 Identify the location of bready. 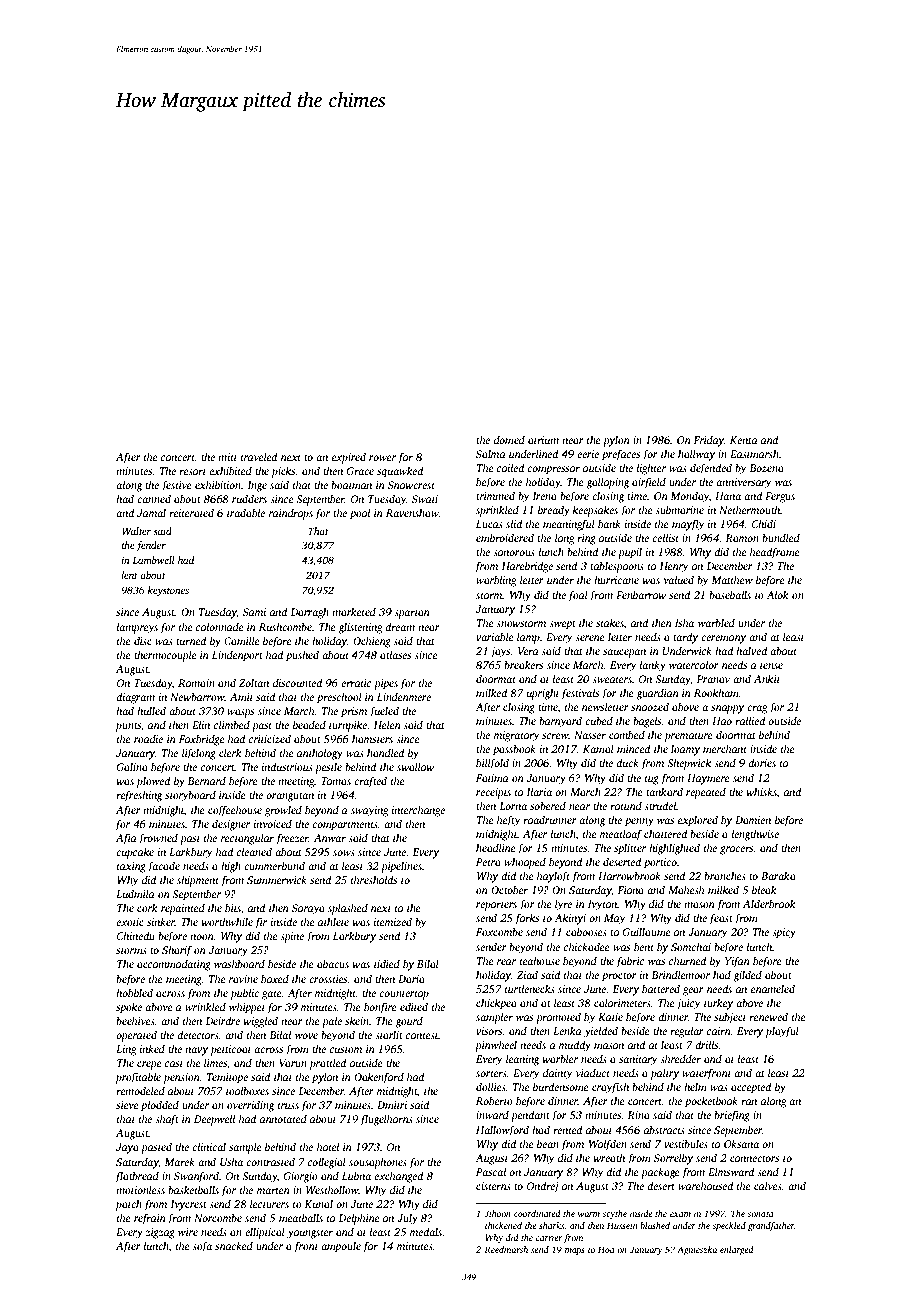
(554, 511).
